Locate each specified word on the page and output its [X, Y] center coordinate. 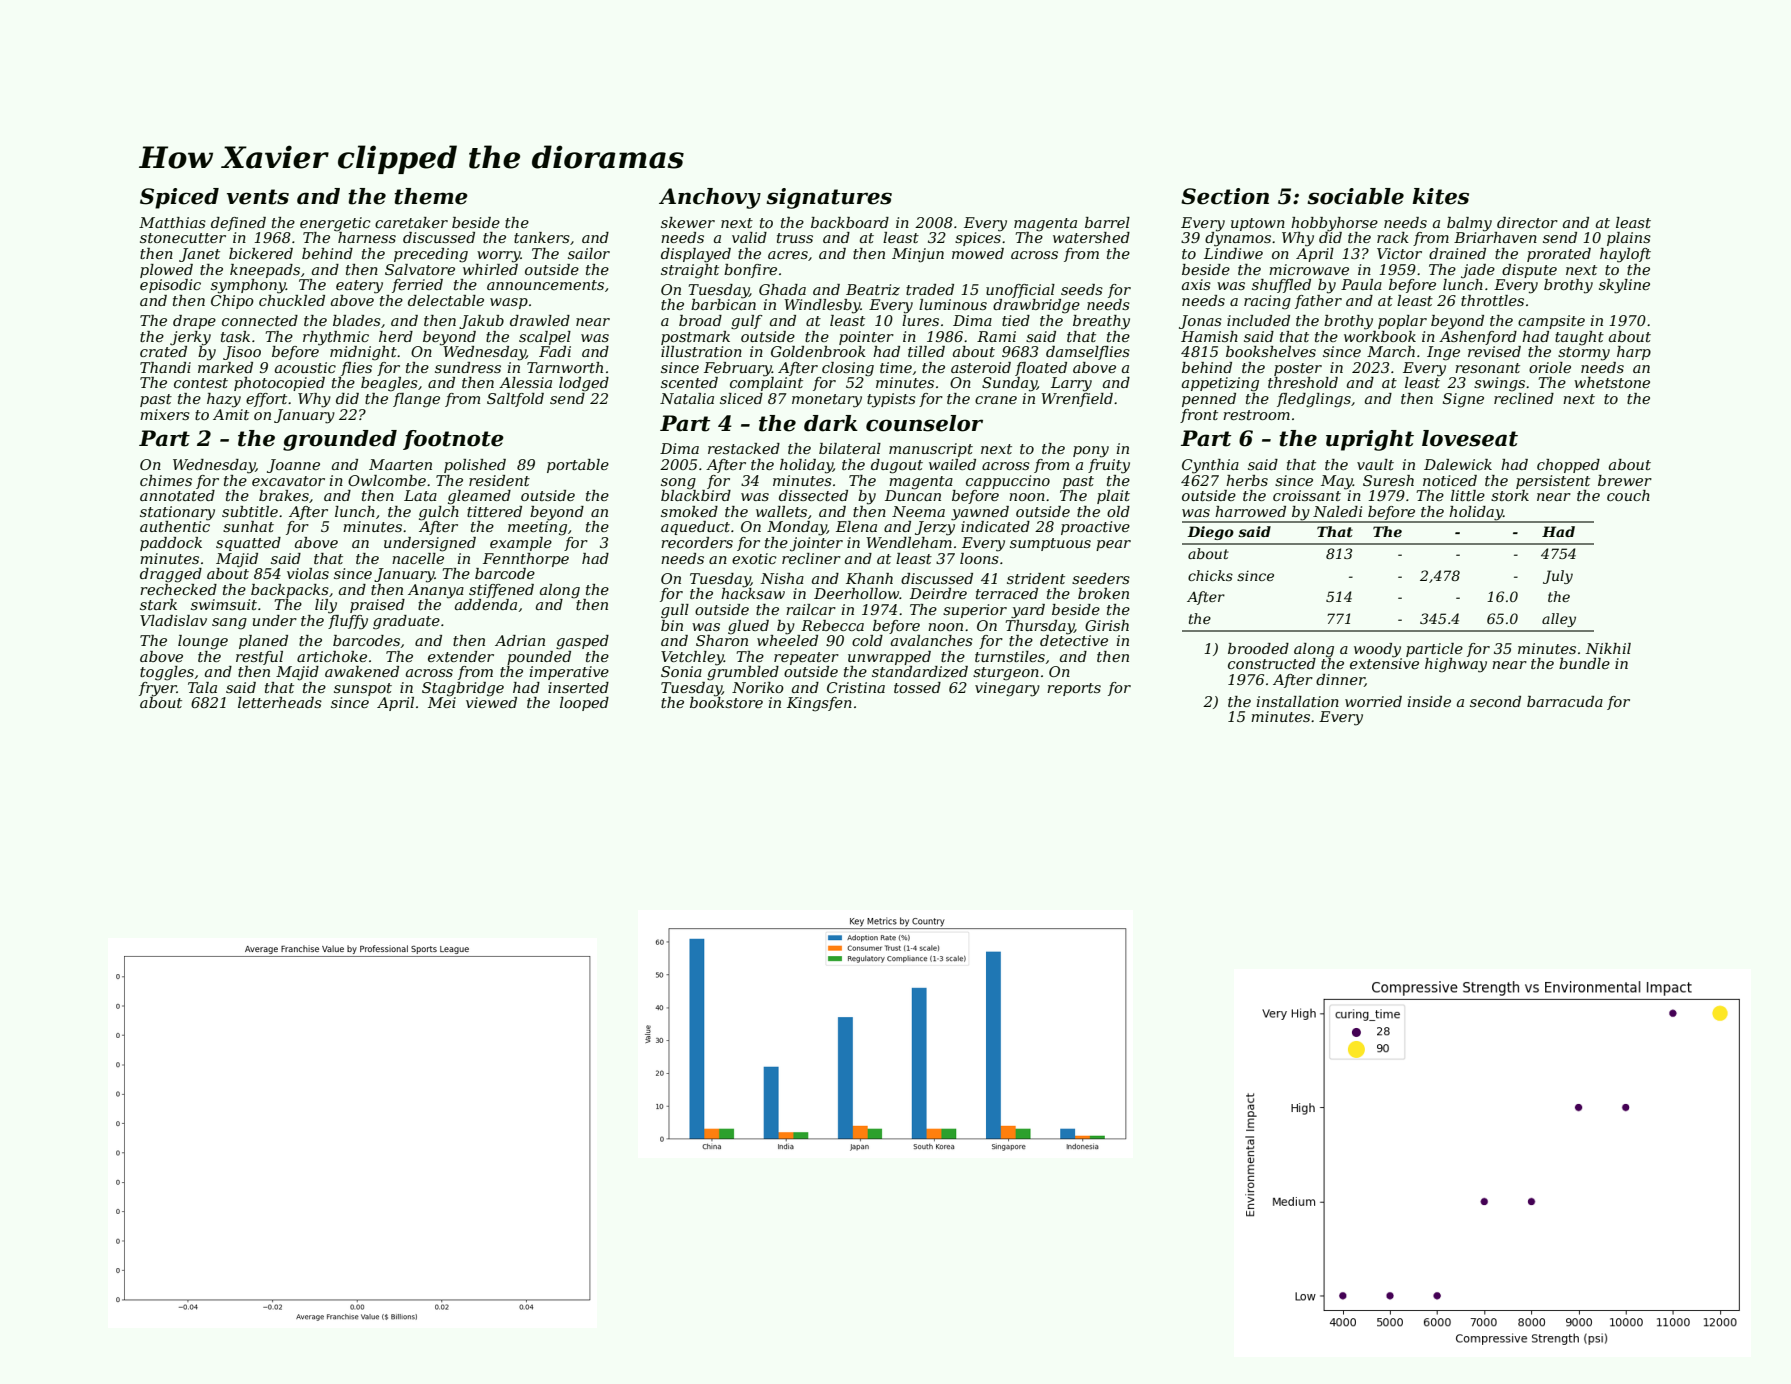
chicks [1210, 575]
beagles [389, 384]
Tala [202, 687]
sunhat [248, 526]
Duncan [913, 495]
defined [238, 224]
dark [831, 423]
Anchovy [710, 198]
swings [1499, 384]
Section [1225, 196]
